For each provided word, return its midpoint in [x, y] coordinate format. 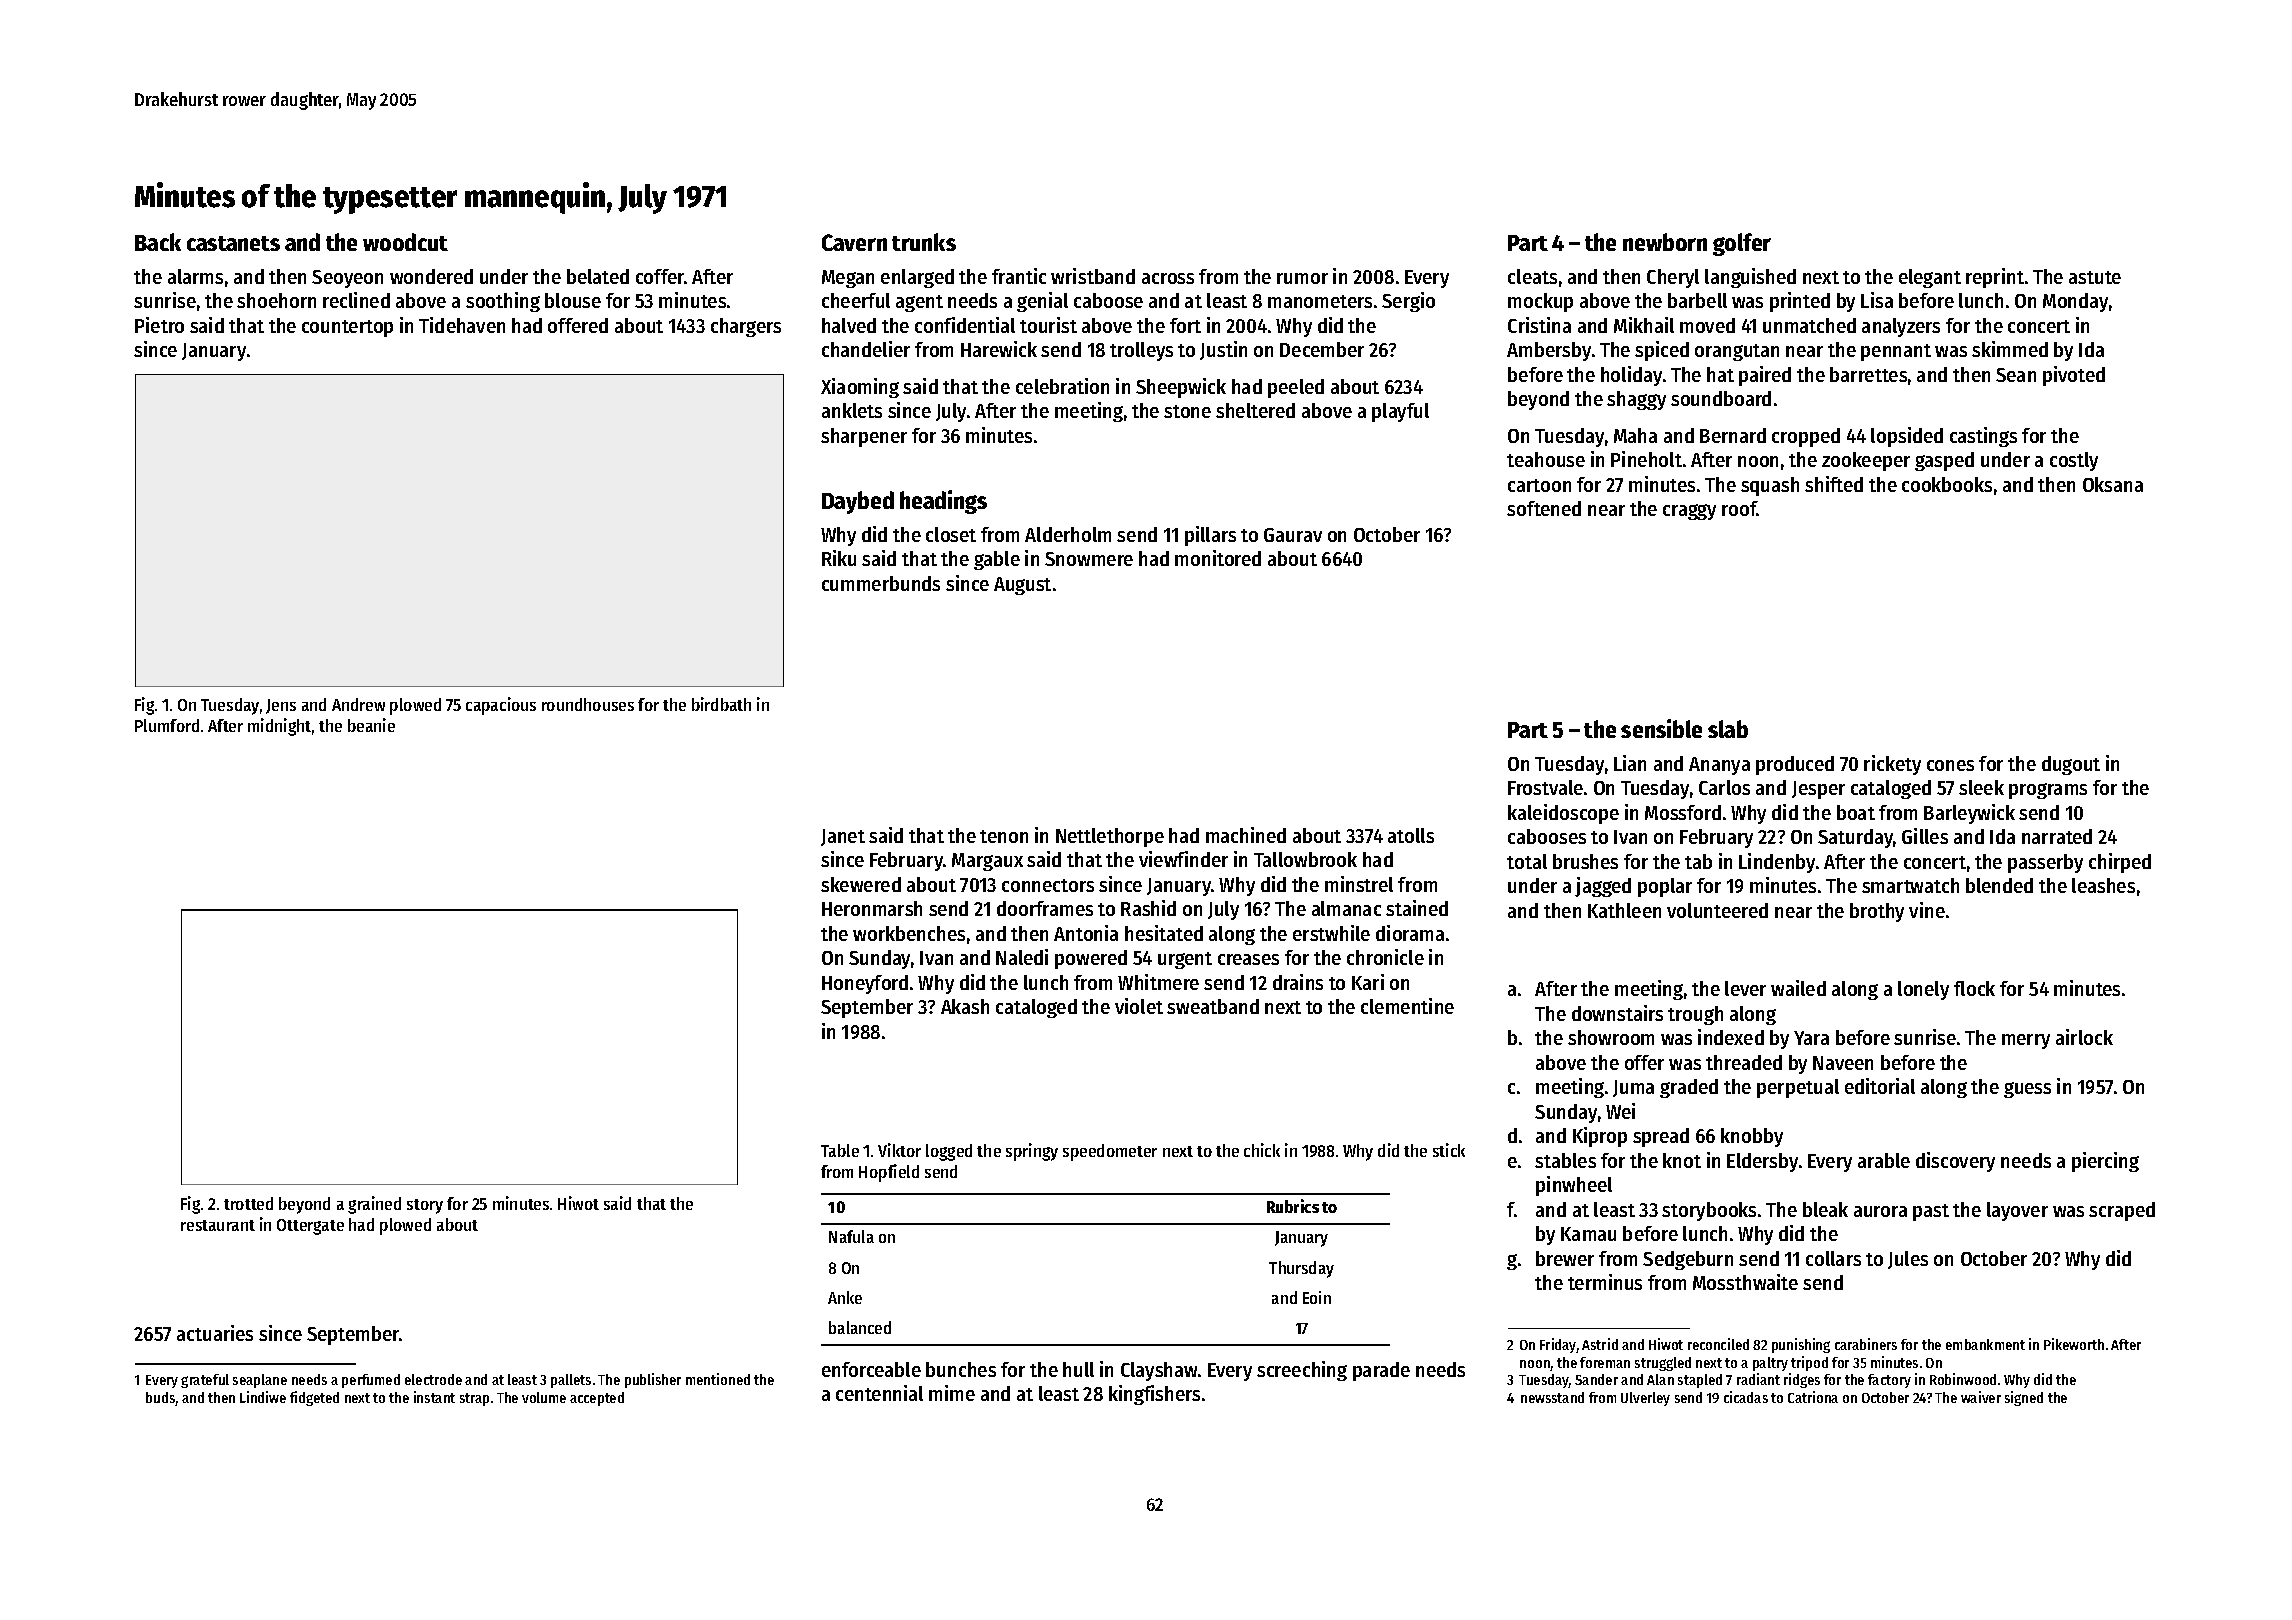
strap [474, 1399]
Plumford [167, 725]
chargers [746, 327]
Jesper [1818, 790]
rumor [1302, 278]
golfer [1742, 244]
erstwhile [1331, 933]
